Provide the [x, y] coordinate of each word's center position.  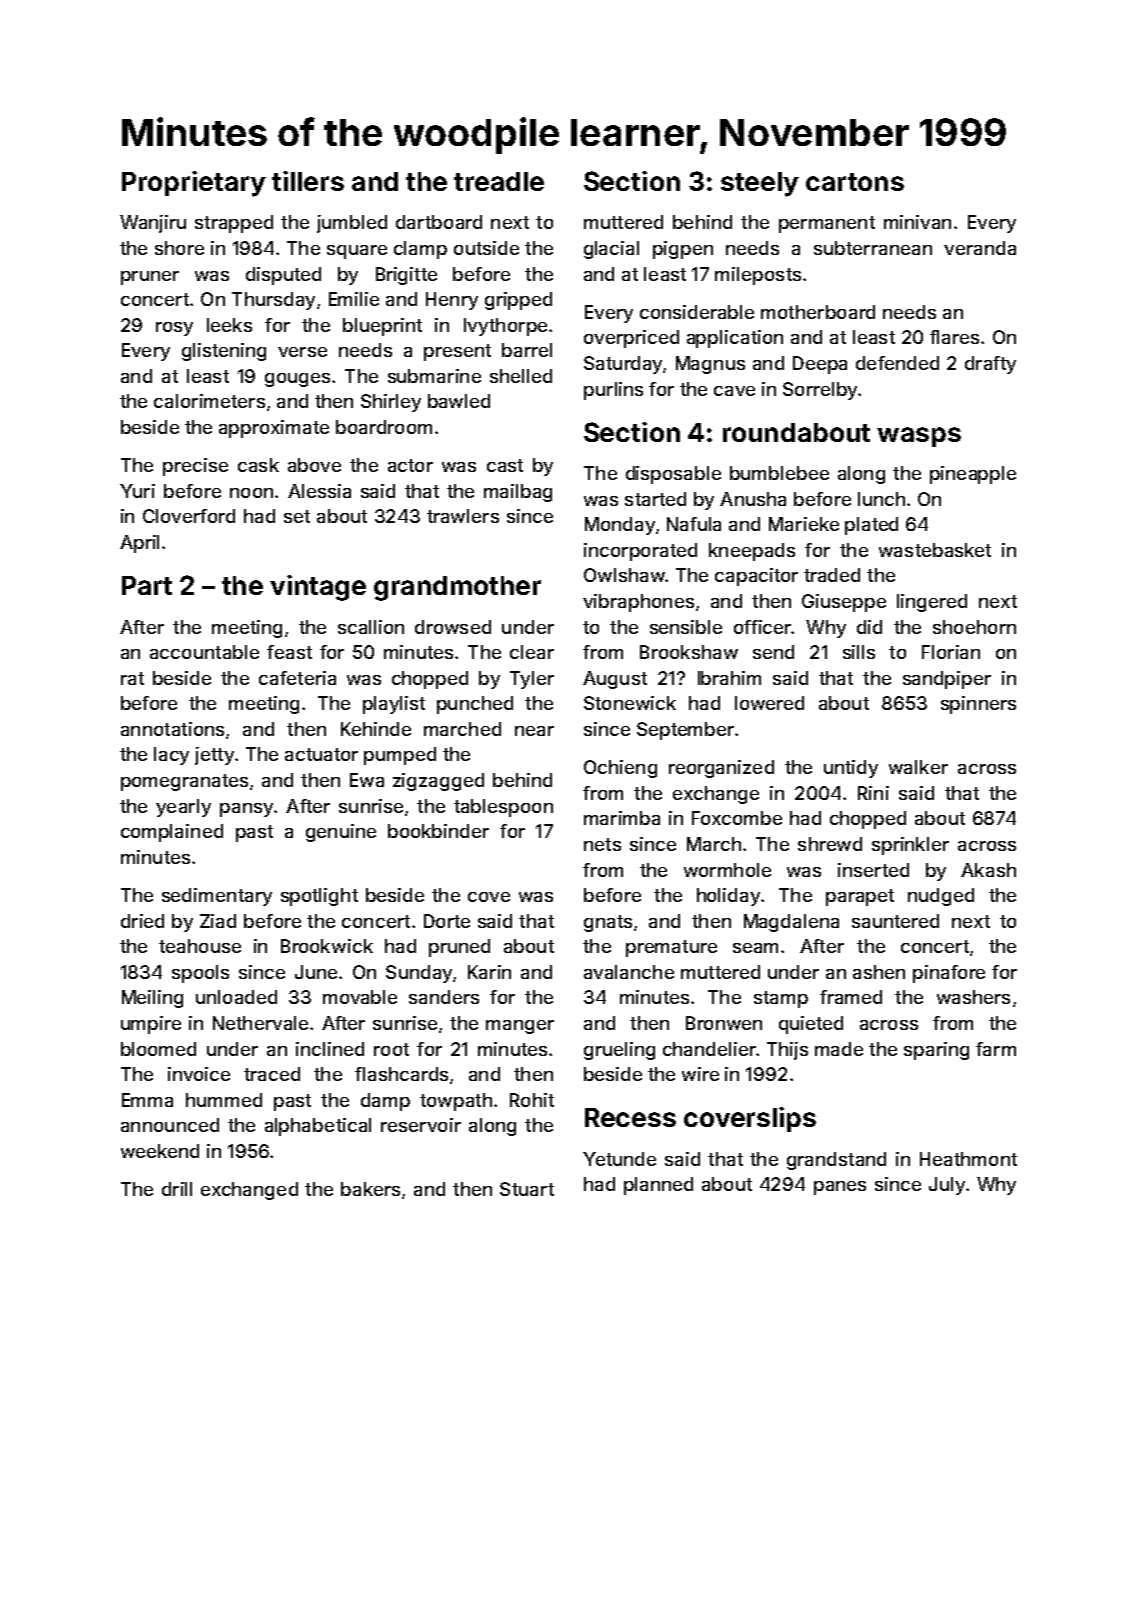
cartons [855, 182]
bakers [370, 1189]
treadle [499, 181]
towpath [456, 1102]
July [947, 1186]
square [357, 252]
